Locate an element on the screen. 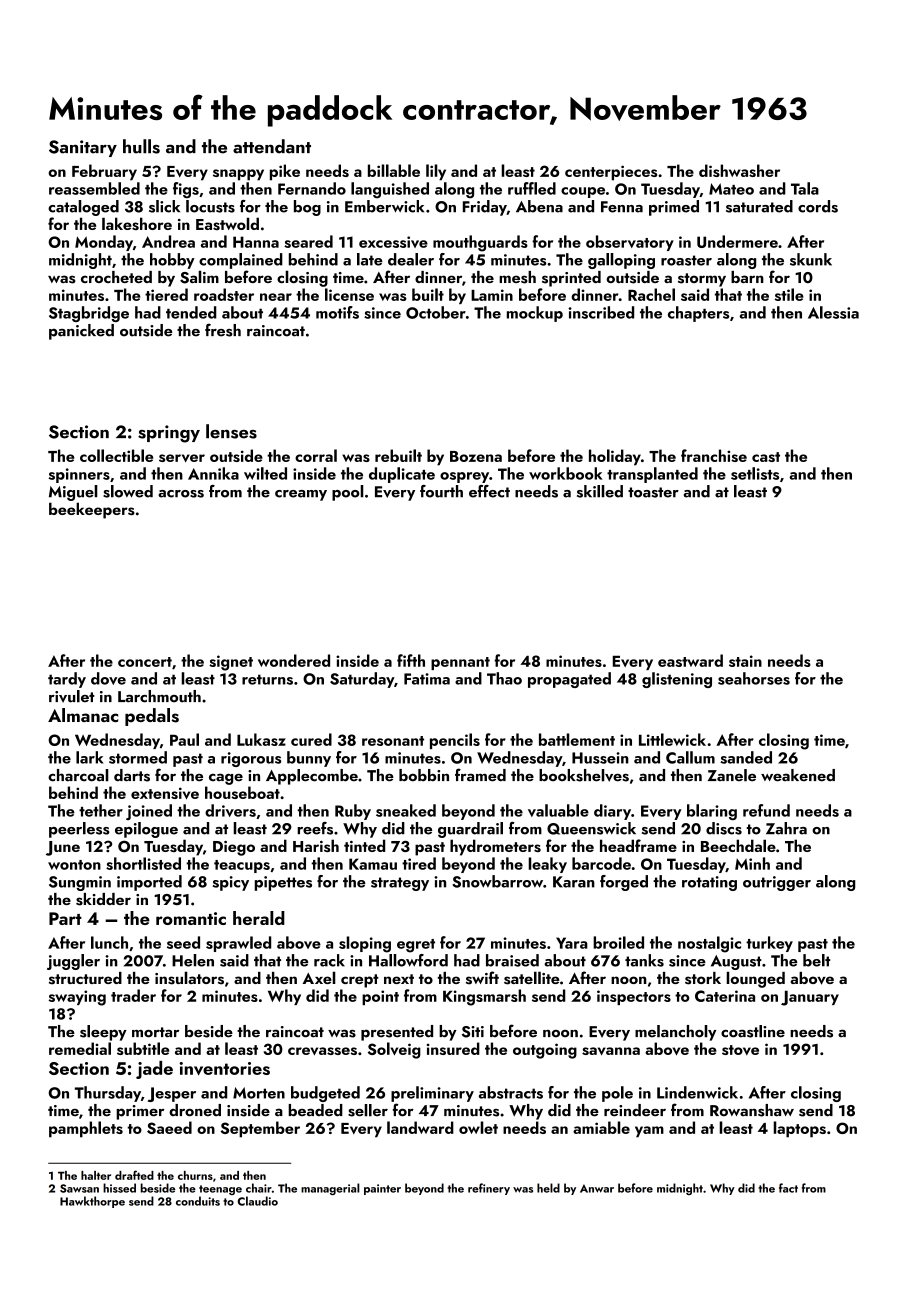  roaster is located at coordinates (686, 260).
